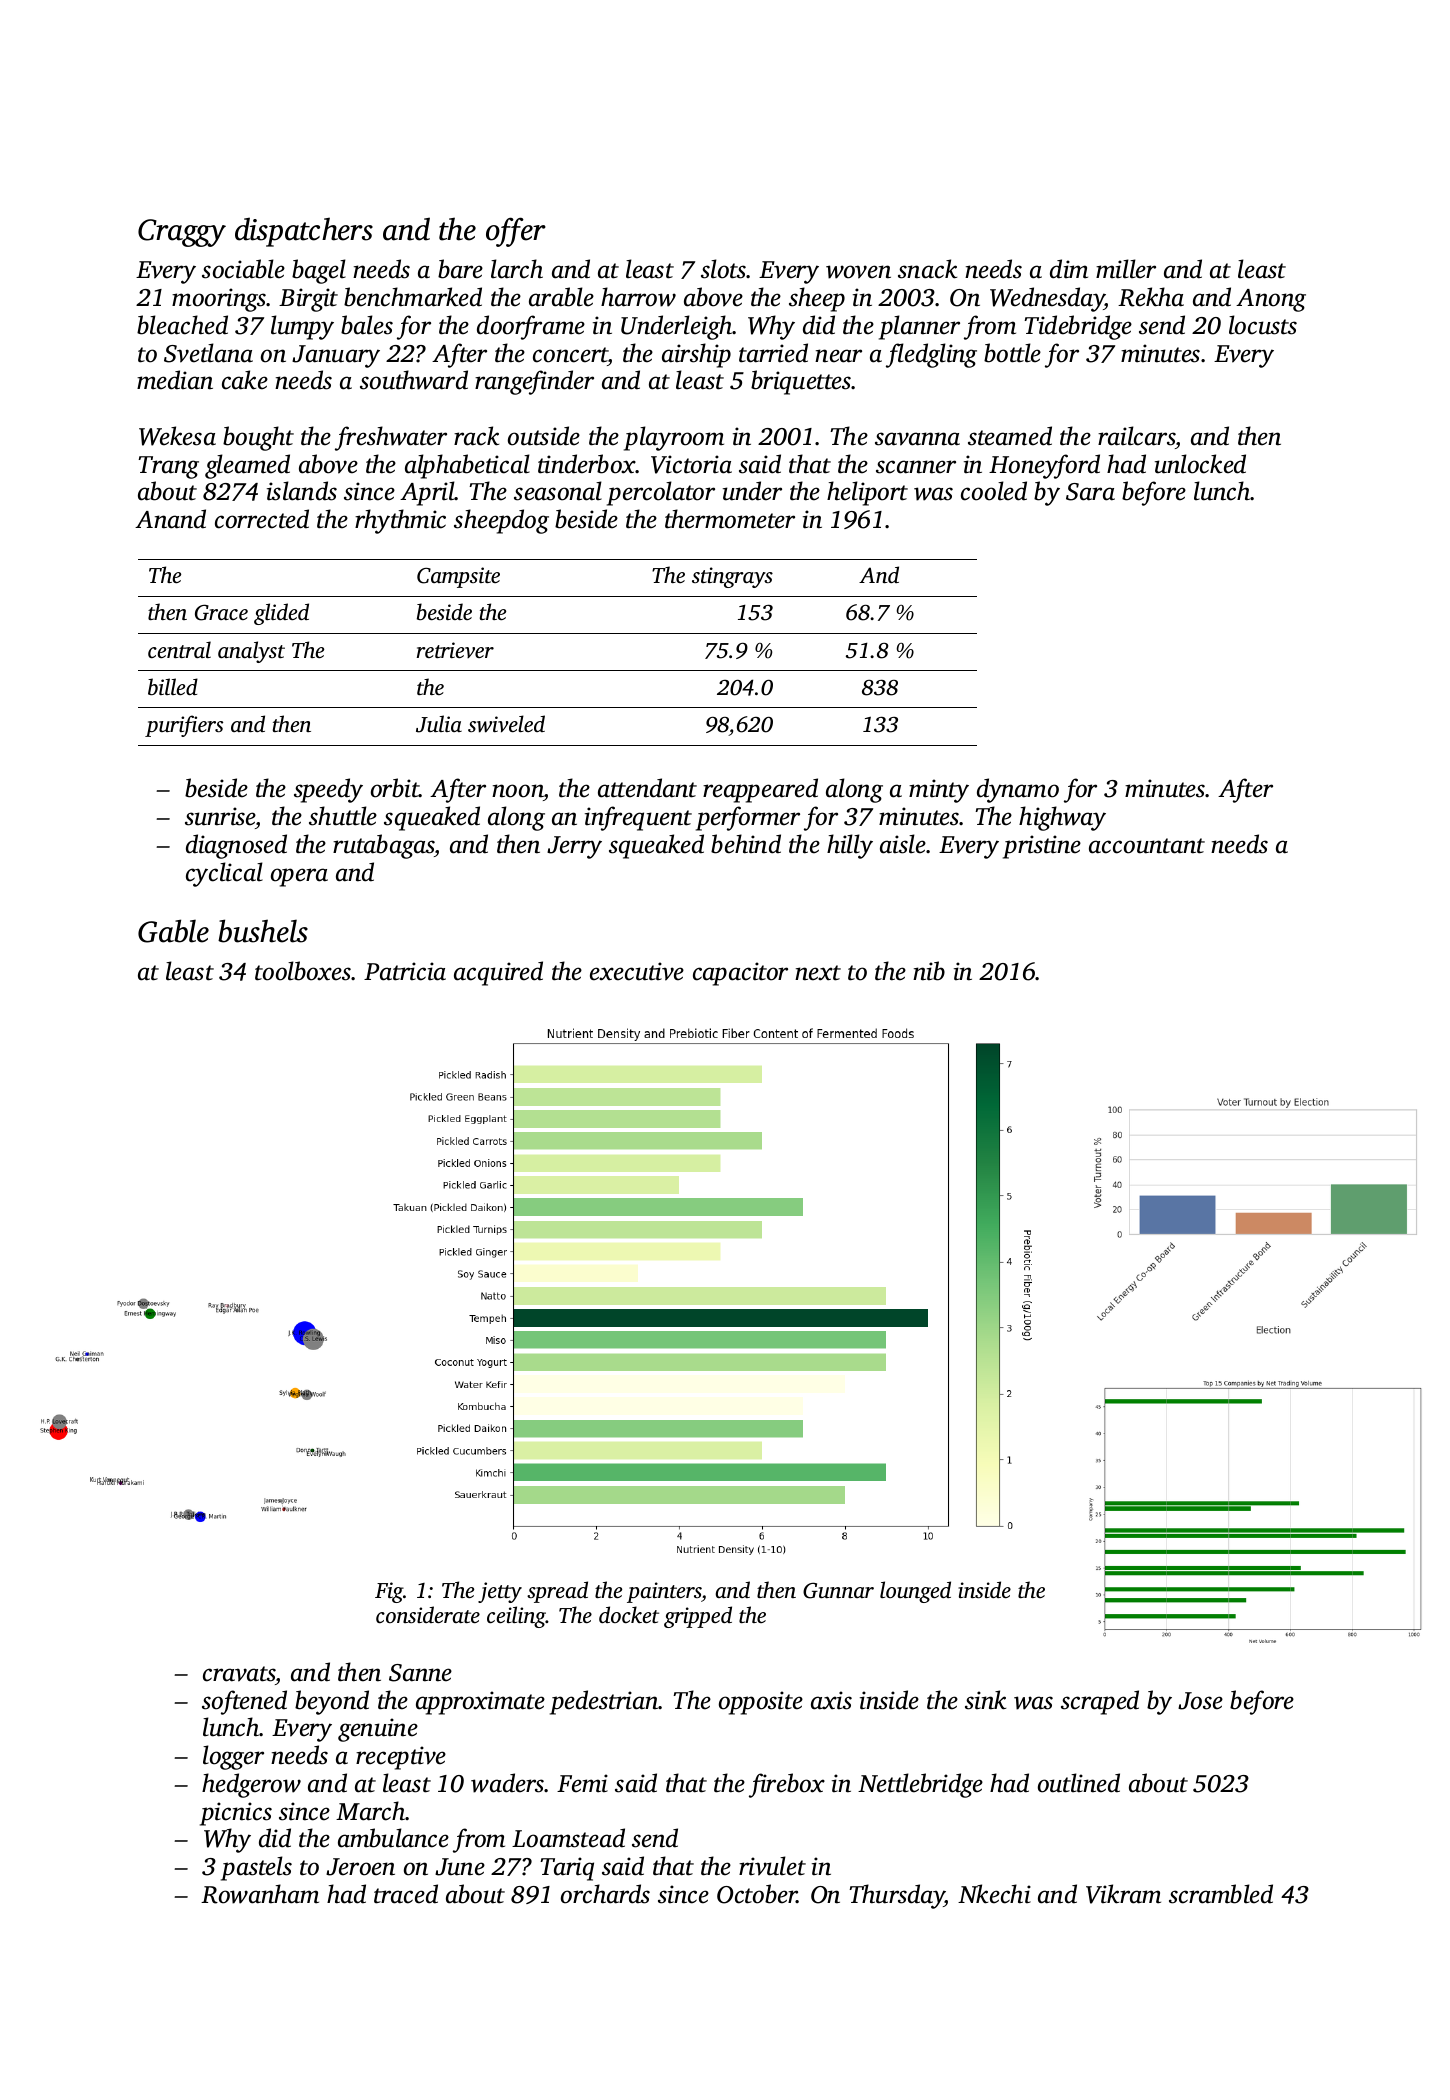 This screenshot has width=1450, height=2100. Describe the element at coordinates (929, 971) in the screenshot. I see `nib` at that location.
